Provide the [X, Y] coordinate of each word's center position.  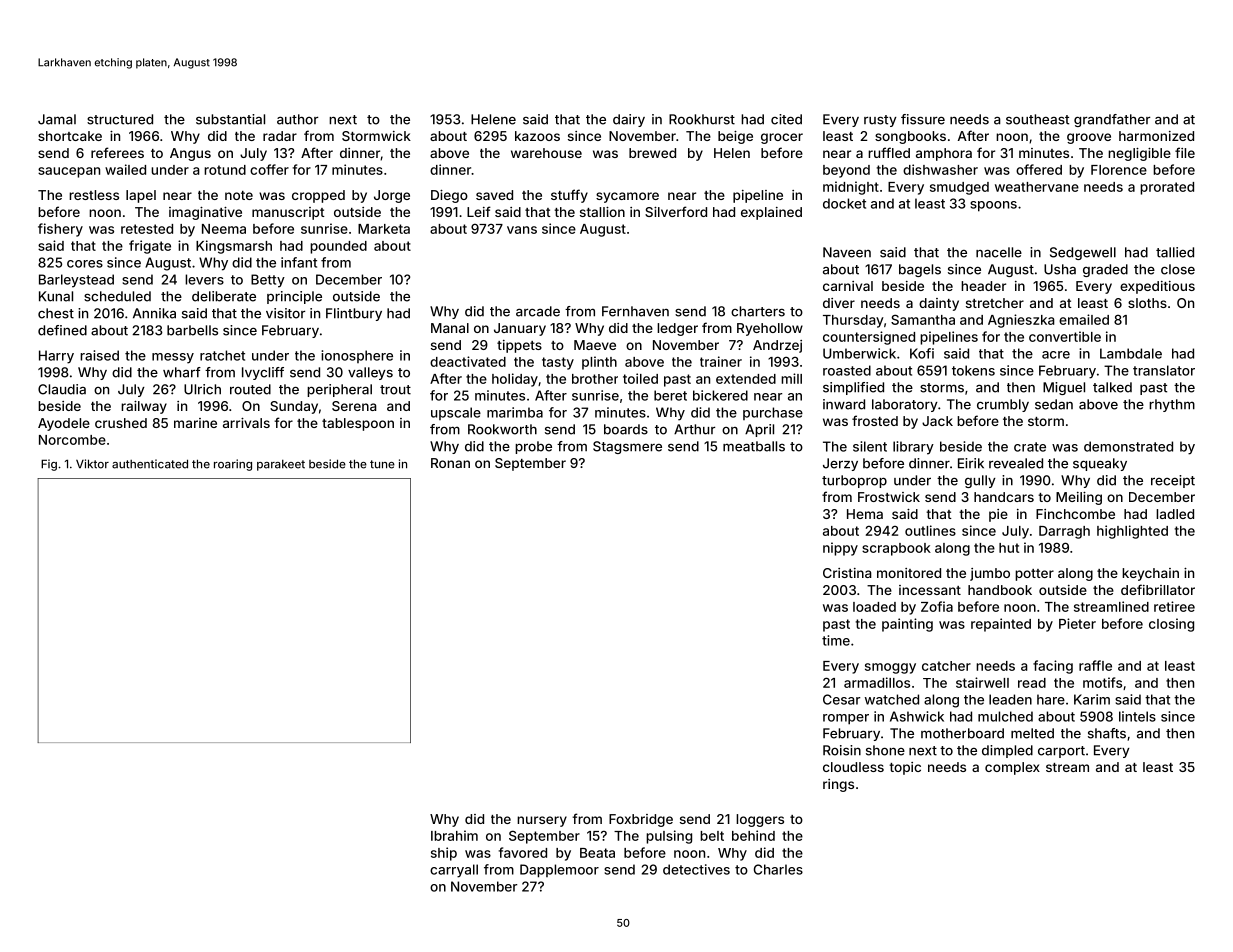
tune [382, 464]
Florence [1119, 170]
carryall [454, 871]
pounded [338, 247]
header [983, 286]
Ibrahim [454, 835]
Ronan [450, 463]
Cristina [847, 573]
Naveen [847, 252]
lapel [141, 196]
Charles [778, 869]
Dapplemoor [559, 871]
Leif [479, 211]
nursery [542, 821]
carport [1061, 752]
